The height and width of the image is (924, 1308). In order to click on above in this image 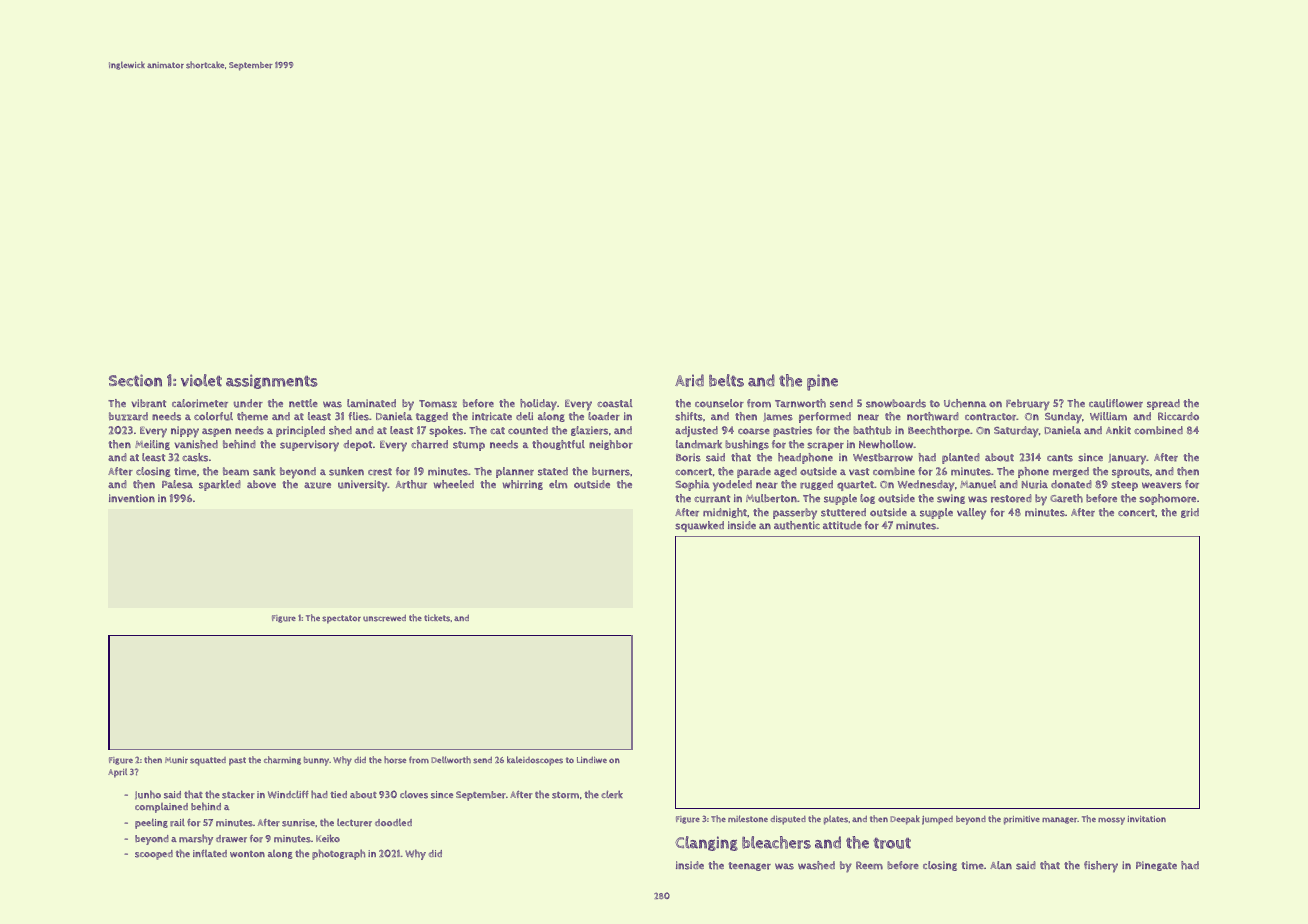, I will do `click(261, 484)`.
